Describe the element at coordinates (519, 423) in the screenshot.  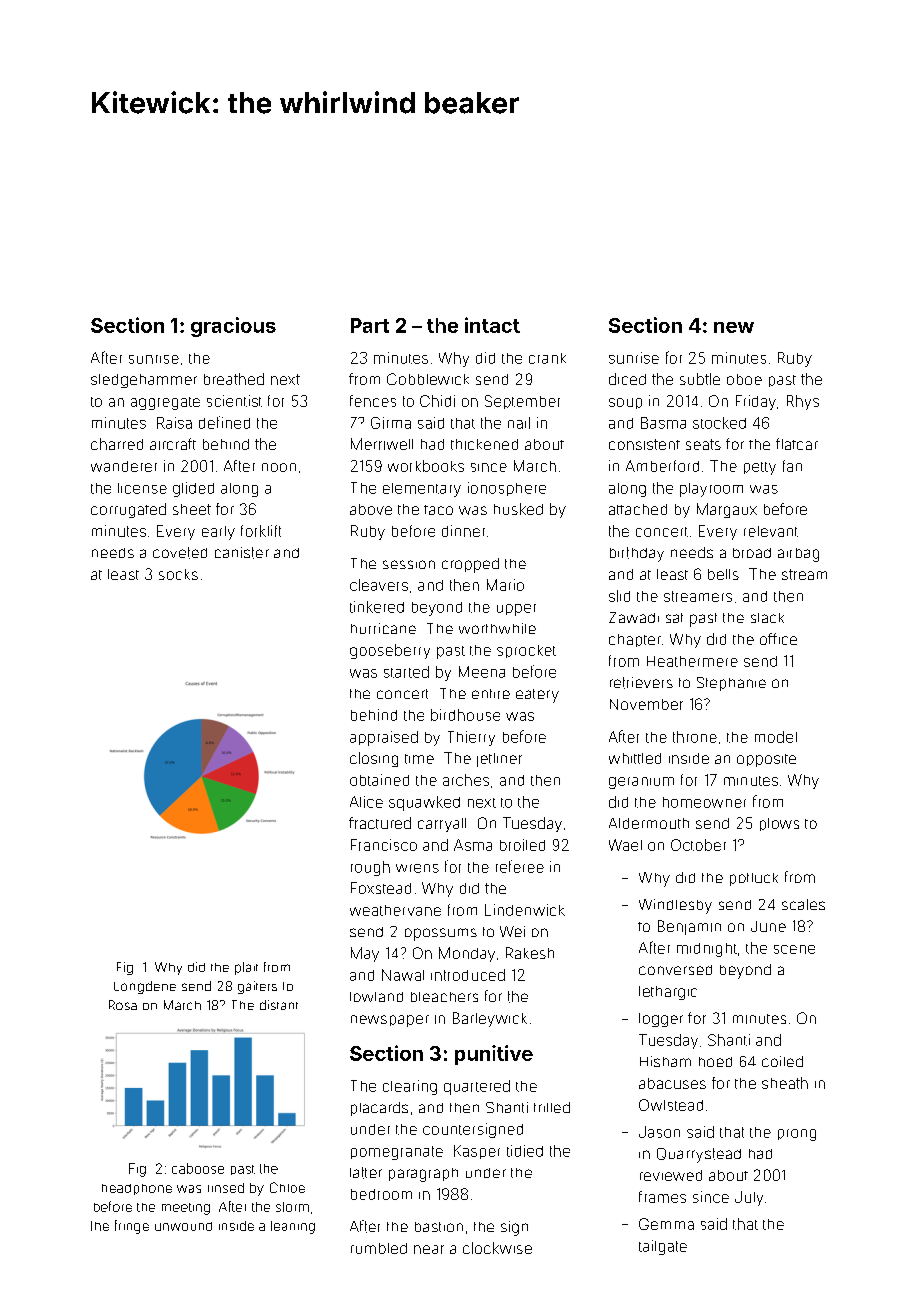
I see `nail` at that location.
